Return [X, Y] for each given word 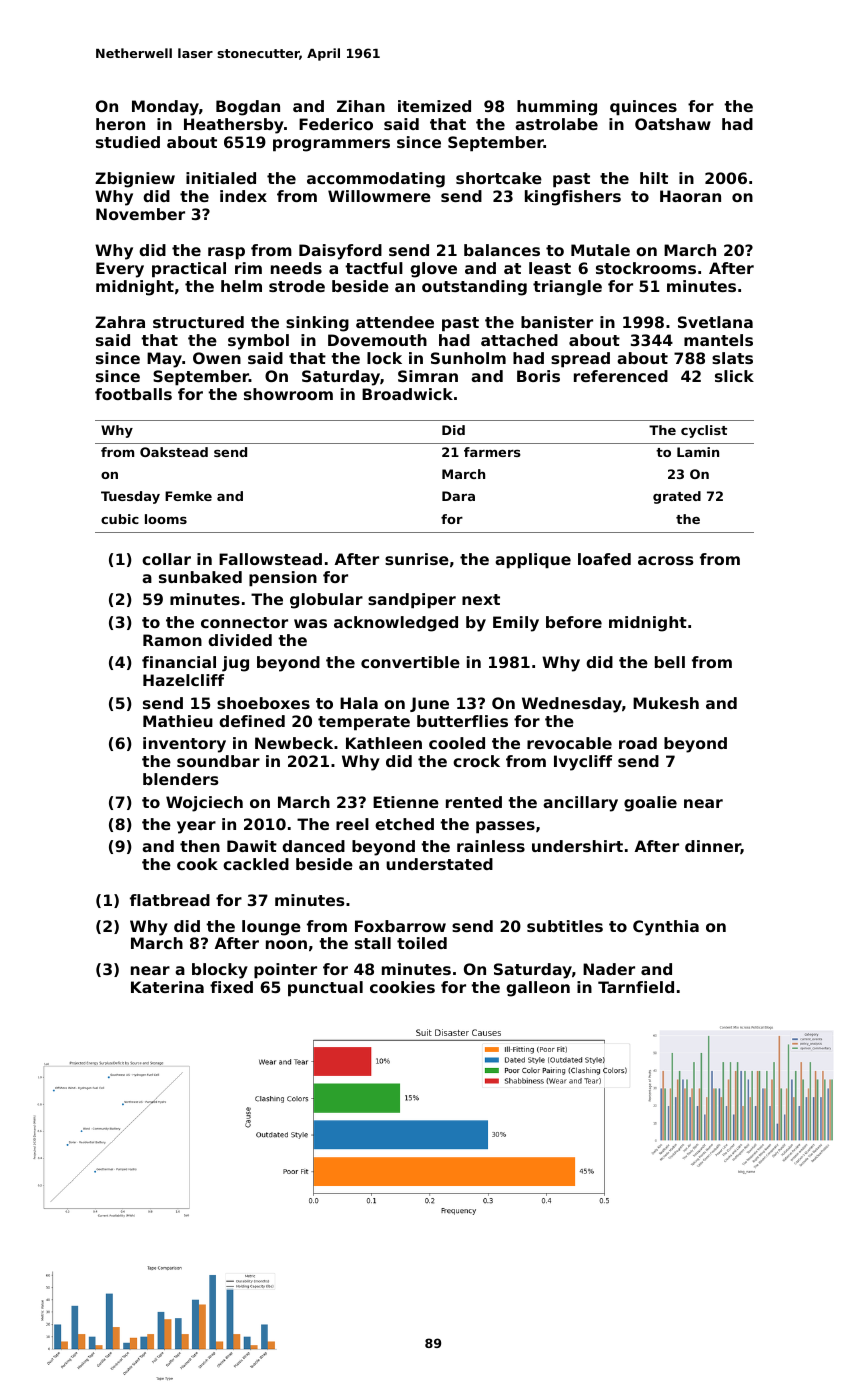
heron [120, 124]
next [481, 599]
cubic [120, 519]
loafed [604, 559]
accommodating [376, 180]
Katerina [167, 987]
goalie [650, 804]
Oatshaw [673, 124]
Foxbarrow [400, 926]
